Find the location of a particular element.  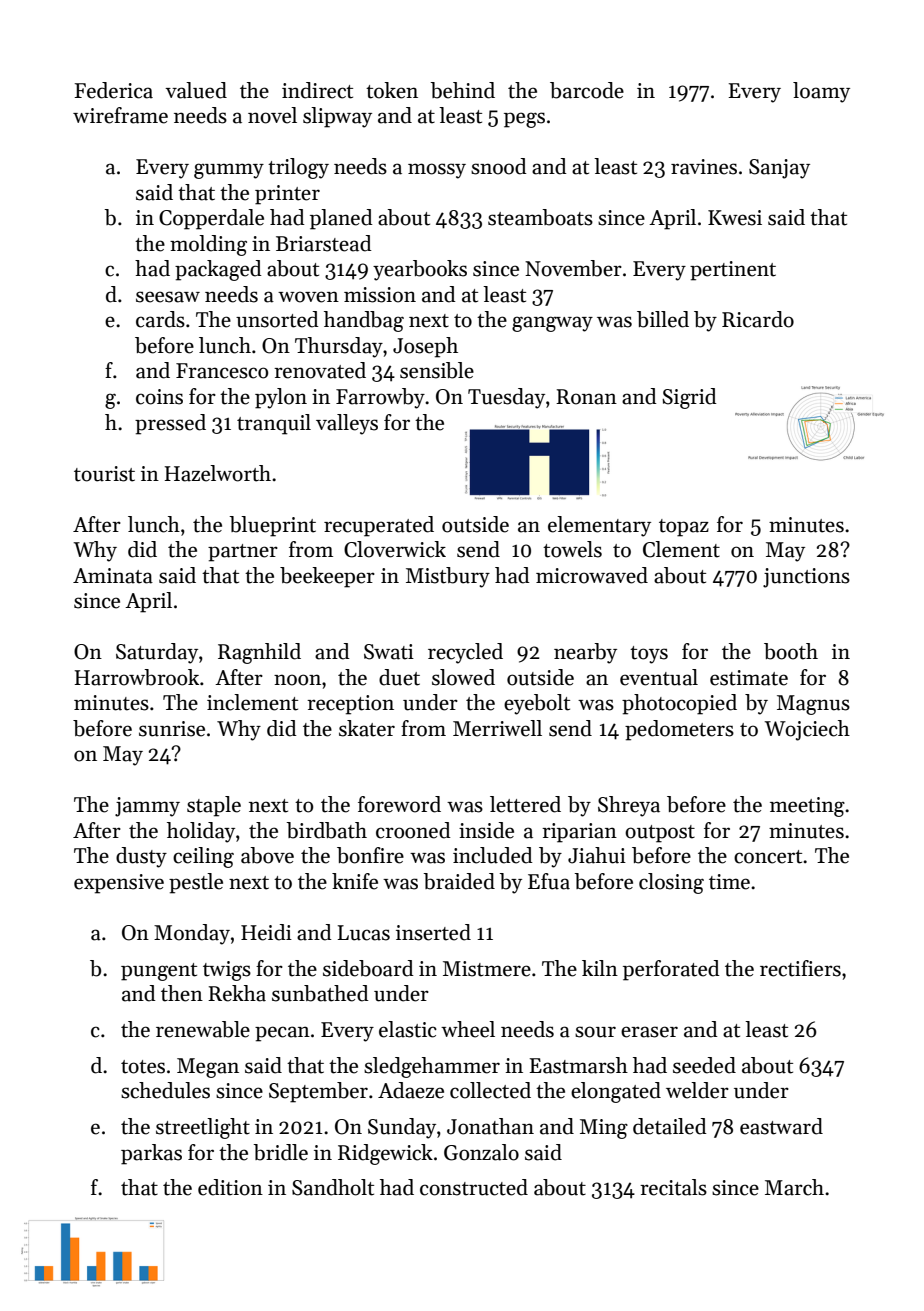

rectifiers is located at coordinates (800, 968).
